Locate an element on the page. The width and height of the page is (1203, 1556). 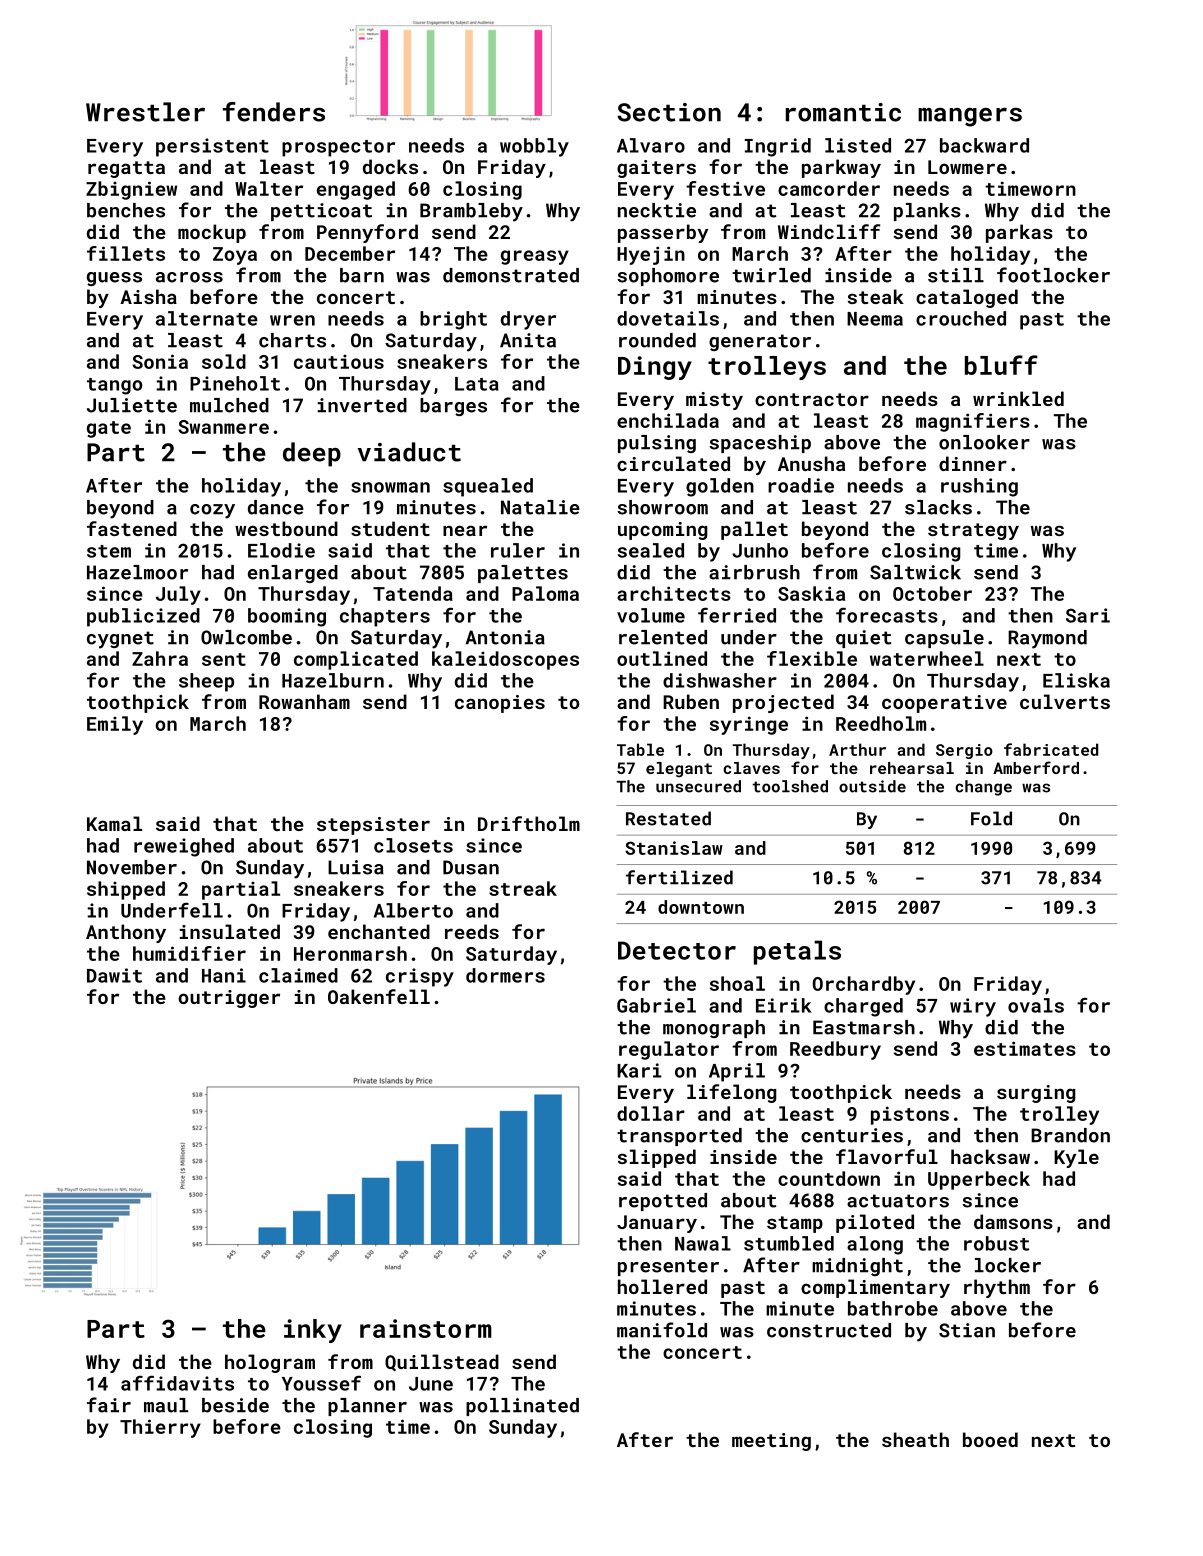
outrigger is located at coordinates (229, 999).
